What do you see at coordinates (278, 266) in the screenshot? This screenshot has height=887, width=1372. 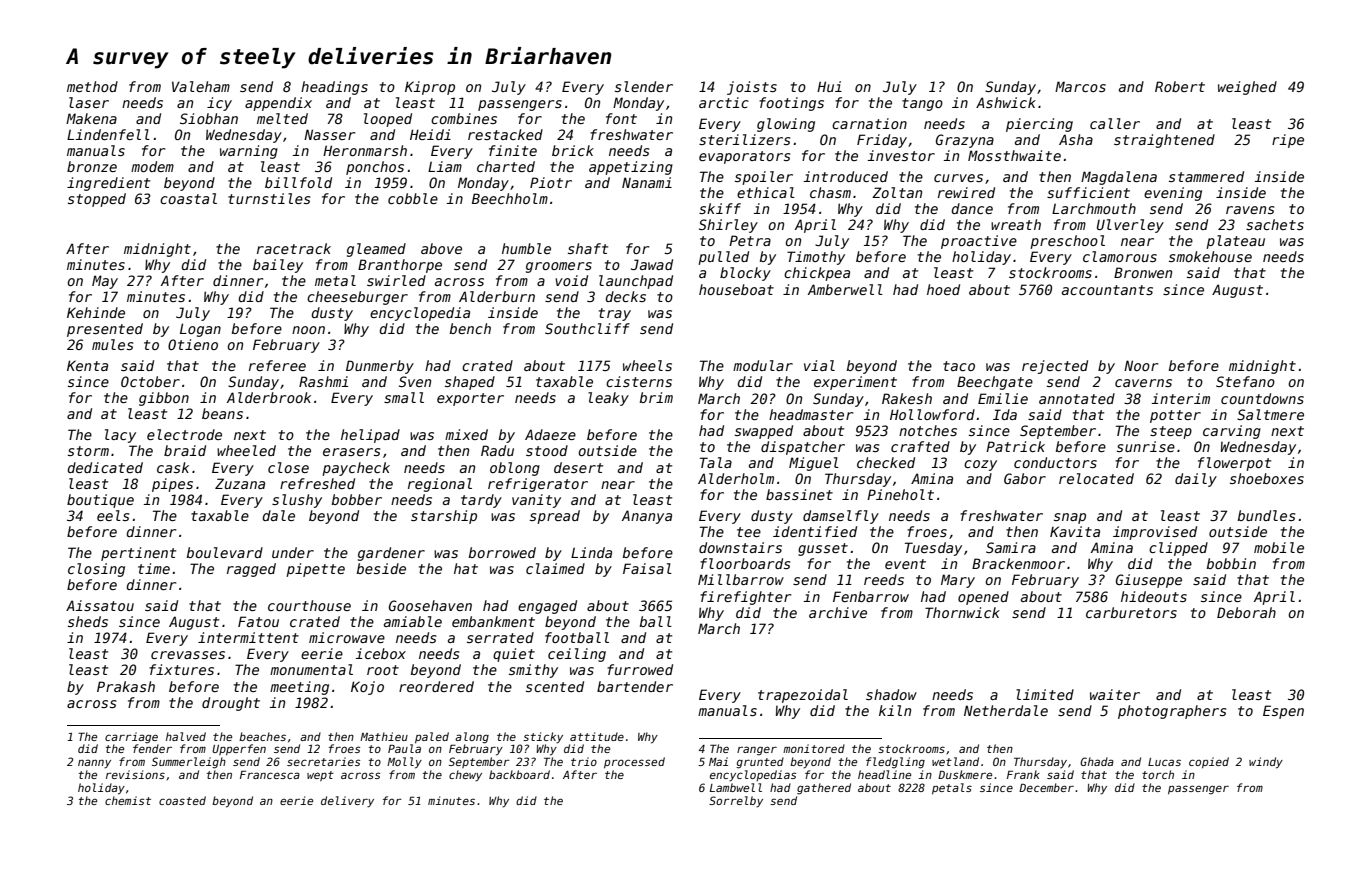 I see `bailey` at bounding box center [278, 266].
